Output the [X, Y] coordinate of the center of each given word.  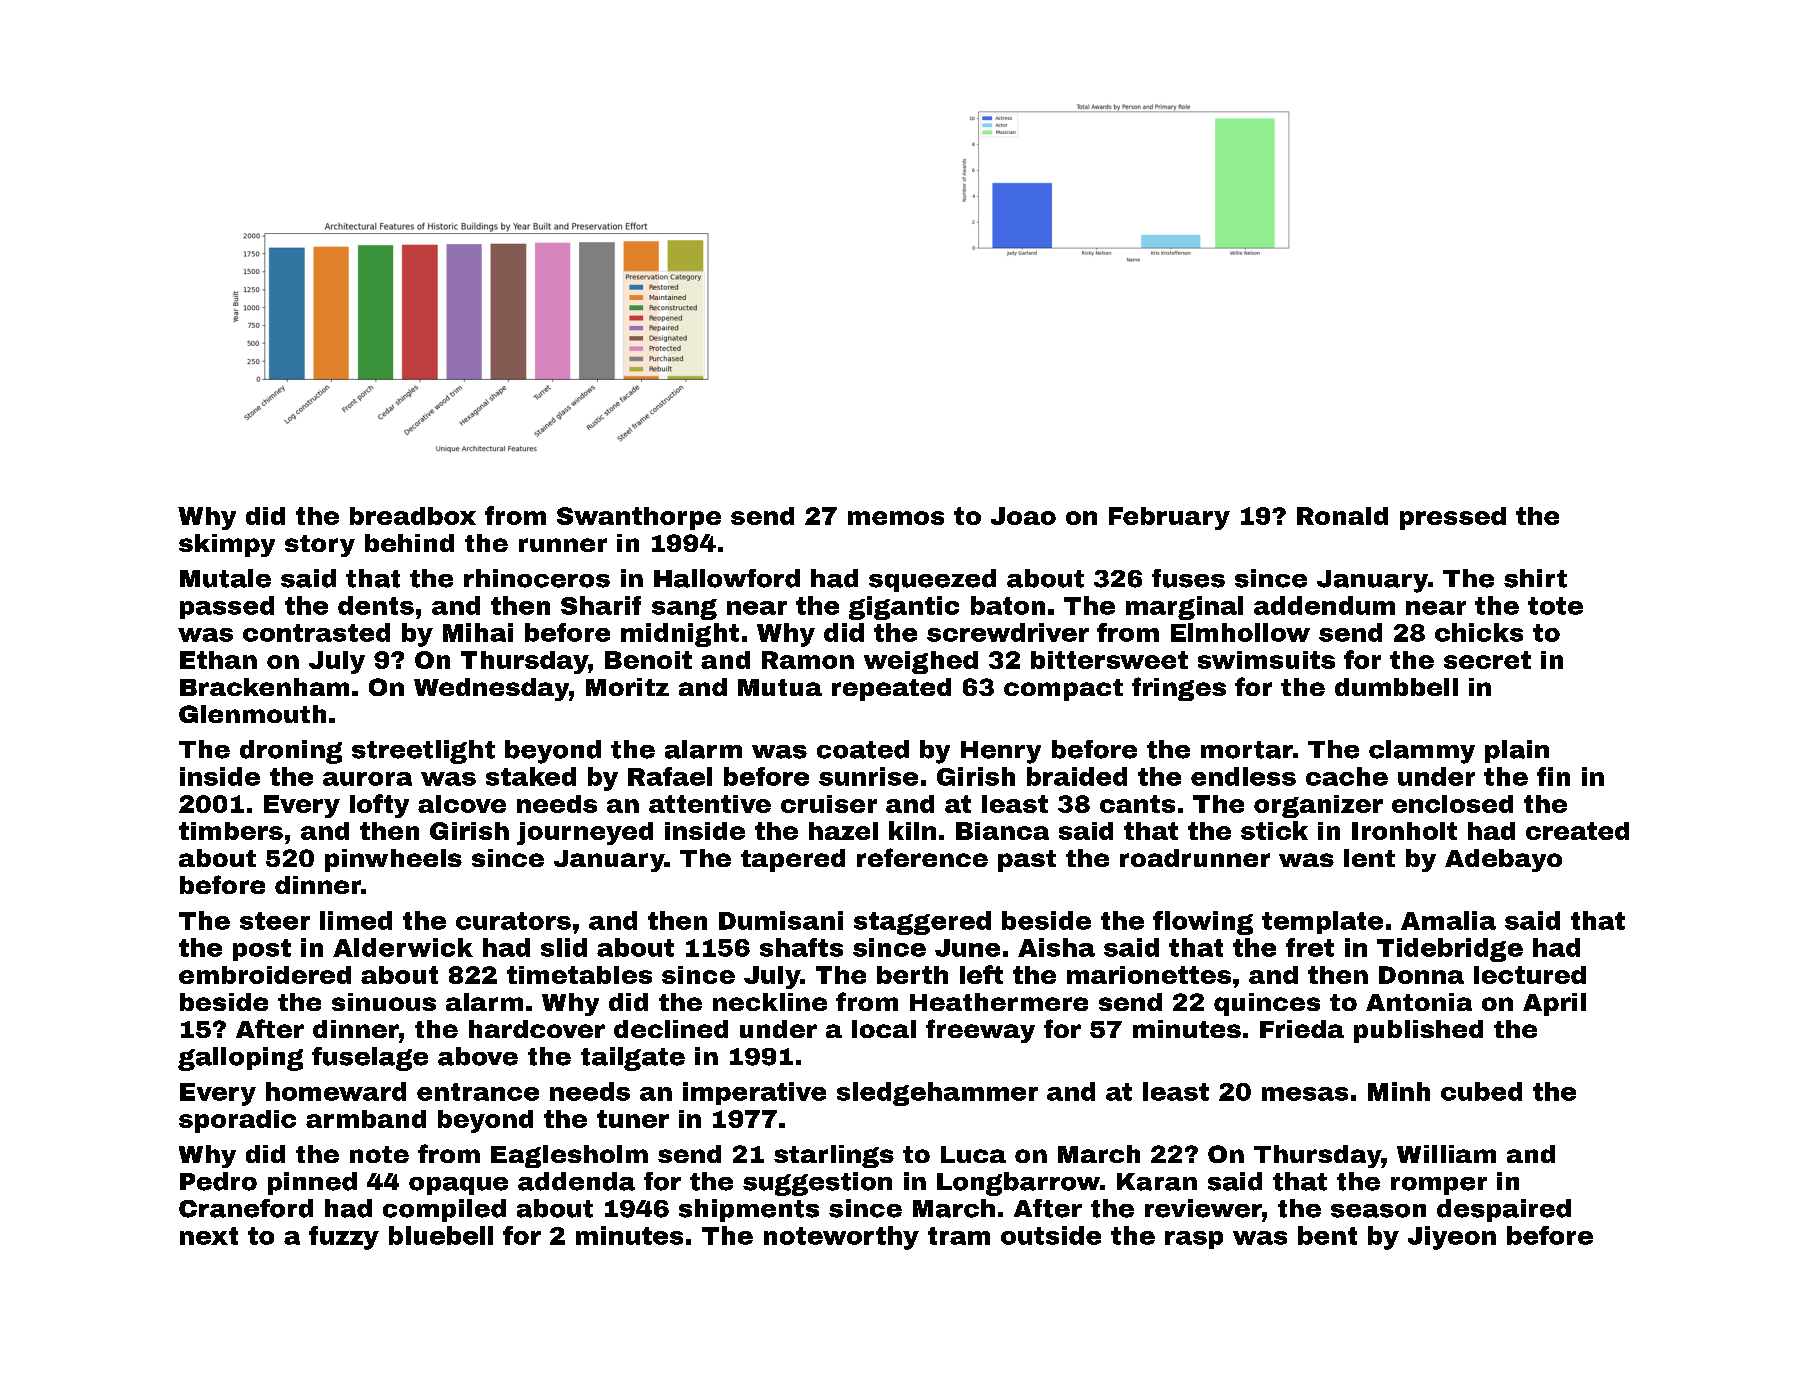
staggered [922, 923]
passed [227, 607]
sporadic [237, 1121]
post [262, 950]
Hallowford [727, 578]
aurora [367, 779]
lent [1369, 858]
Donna [1421, 975]
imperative [754, 1093]
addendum [1324, 605]
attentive [710, 804]
